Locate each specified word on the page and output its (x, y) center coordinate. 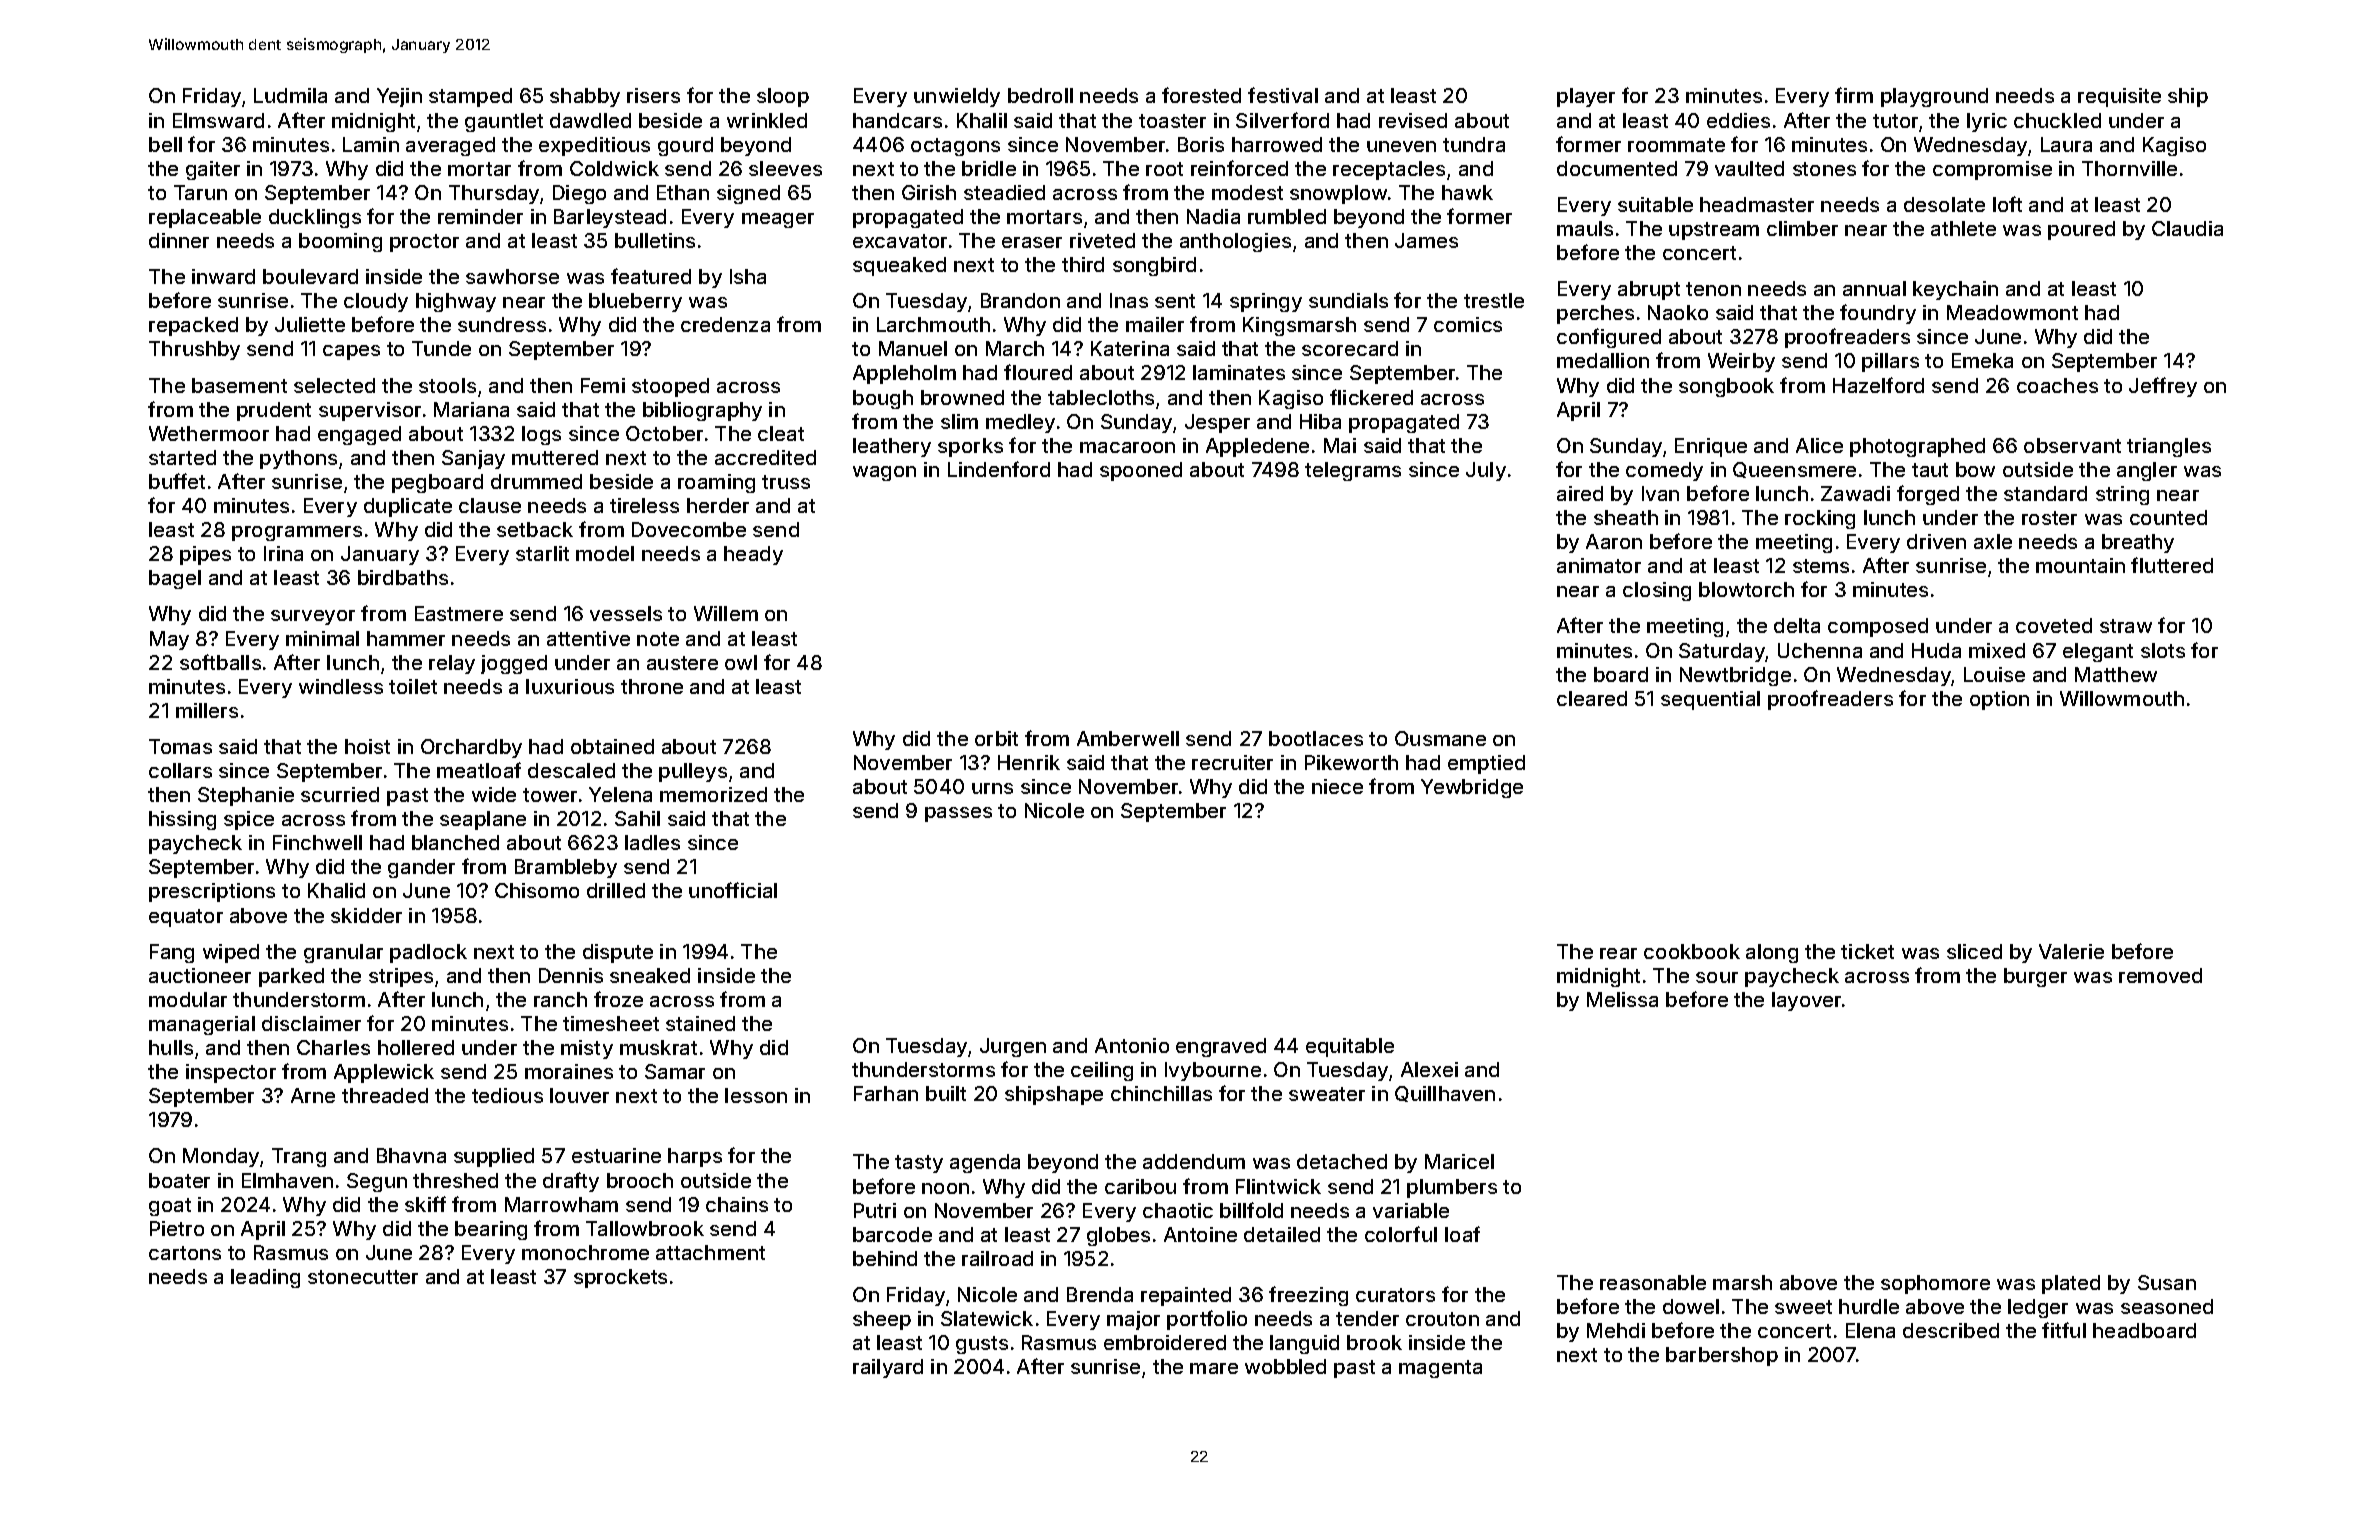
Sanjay (473, 459)
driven (1936, 541)
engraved (1221, 1047)
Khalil (982, 120)
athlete (1963, 228)
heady (753, 555)
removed (2160, 975)
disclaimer (311, 1023)
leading (265, 1278)
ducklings (315, 218)
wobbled (1285, 1366)
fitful (2064, 1330)
